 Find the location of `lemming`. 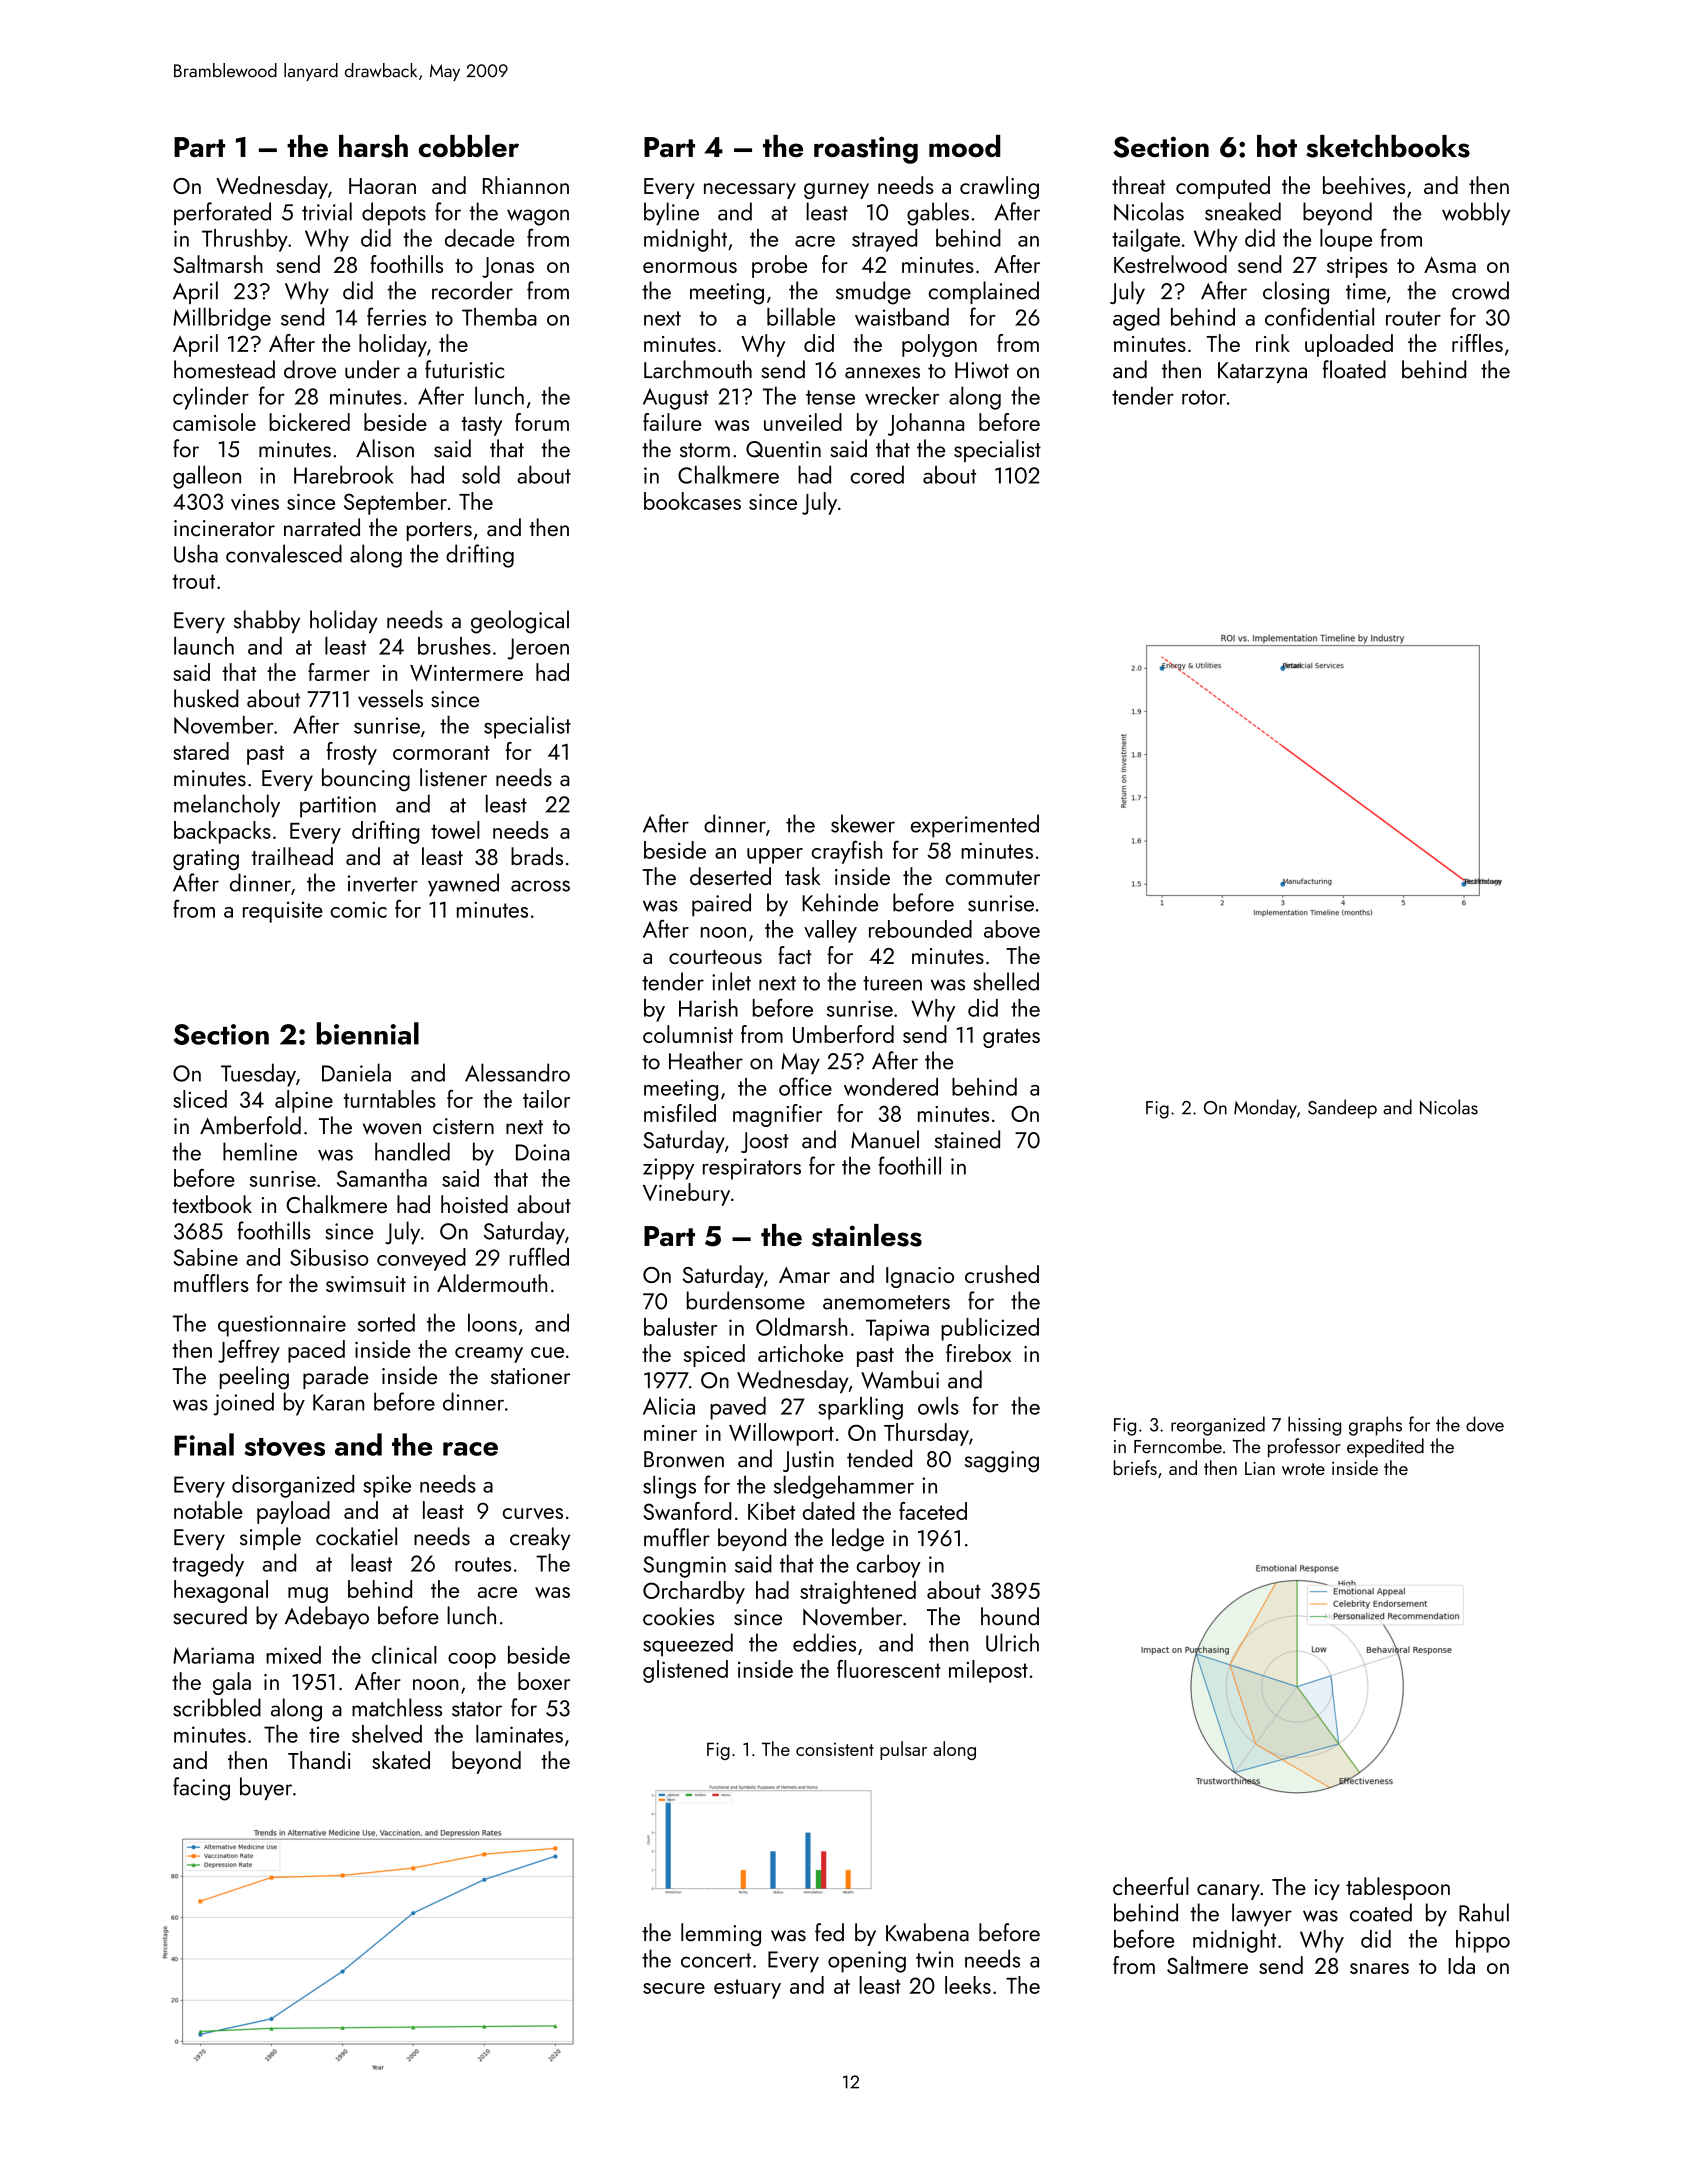

lemming is located at coordinates (721, 1935).
